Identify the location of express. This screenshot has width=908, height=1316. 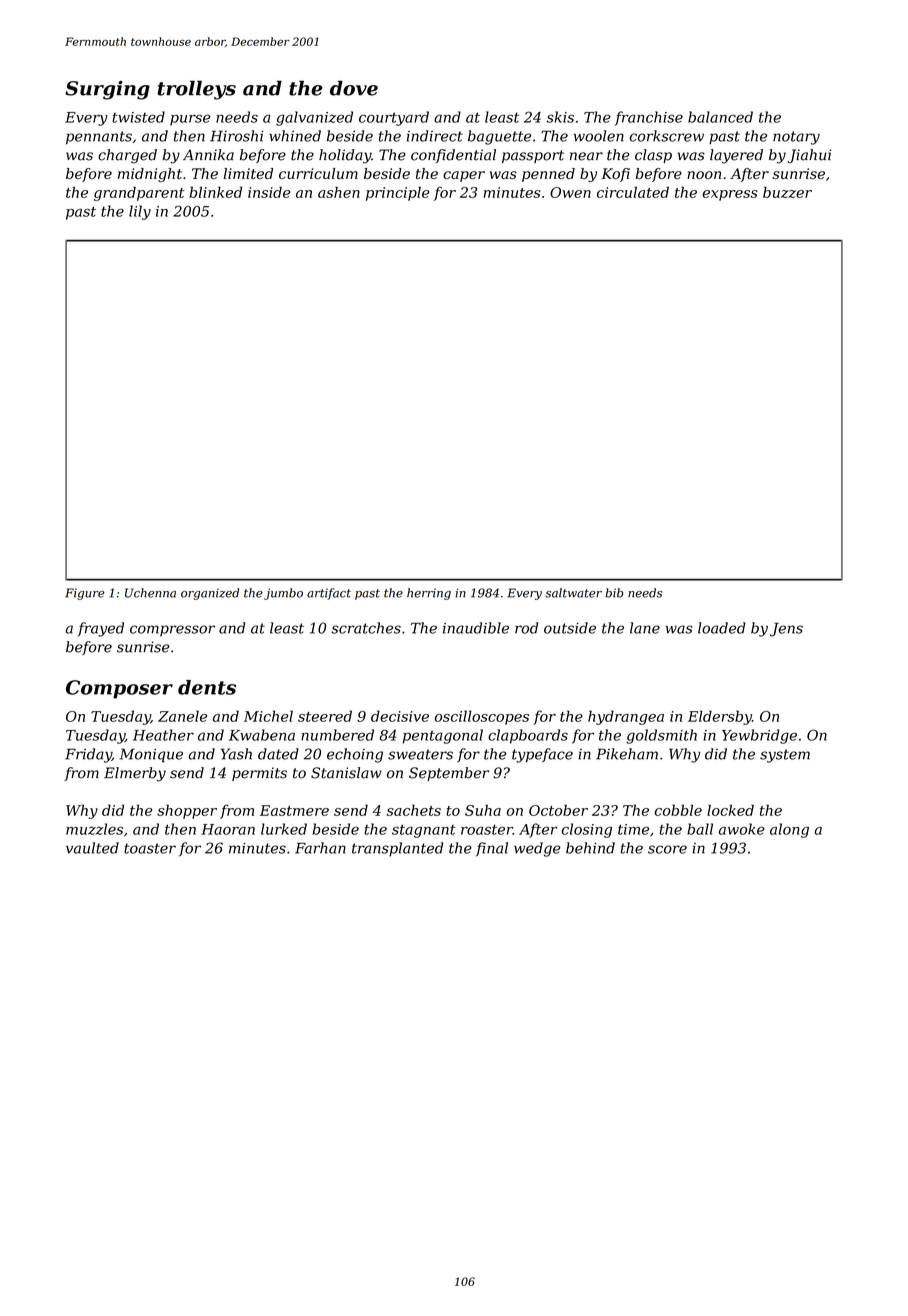
(730, 195).
